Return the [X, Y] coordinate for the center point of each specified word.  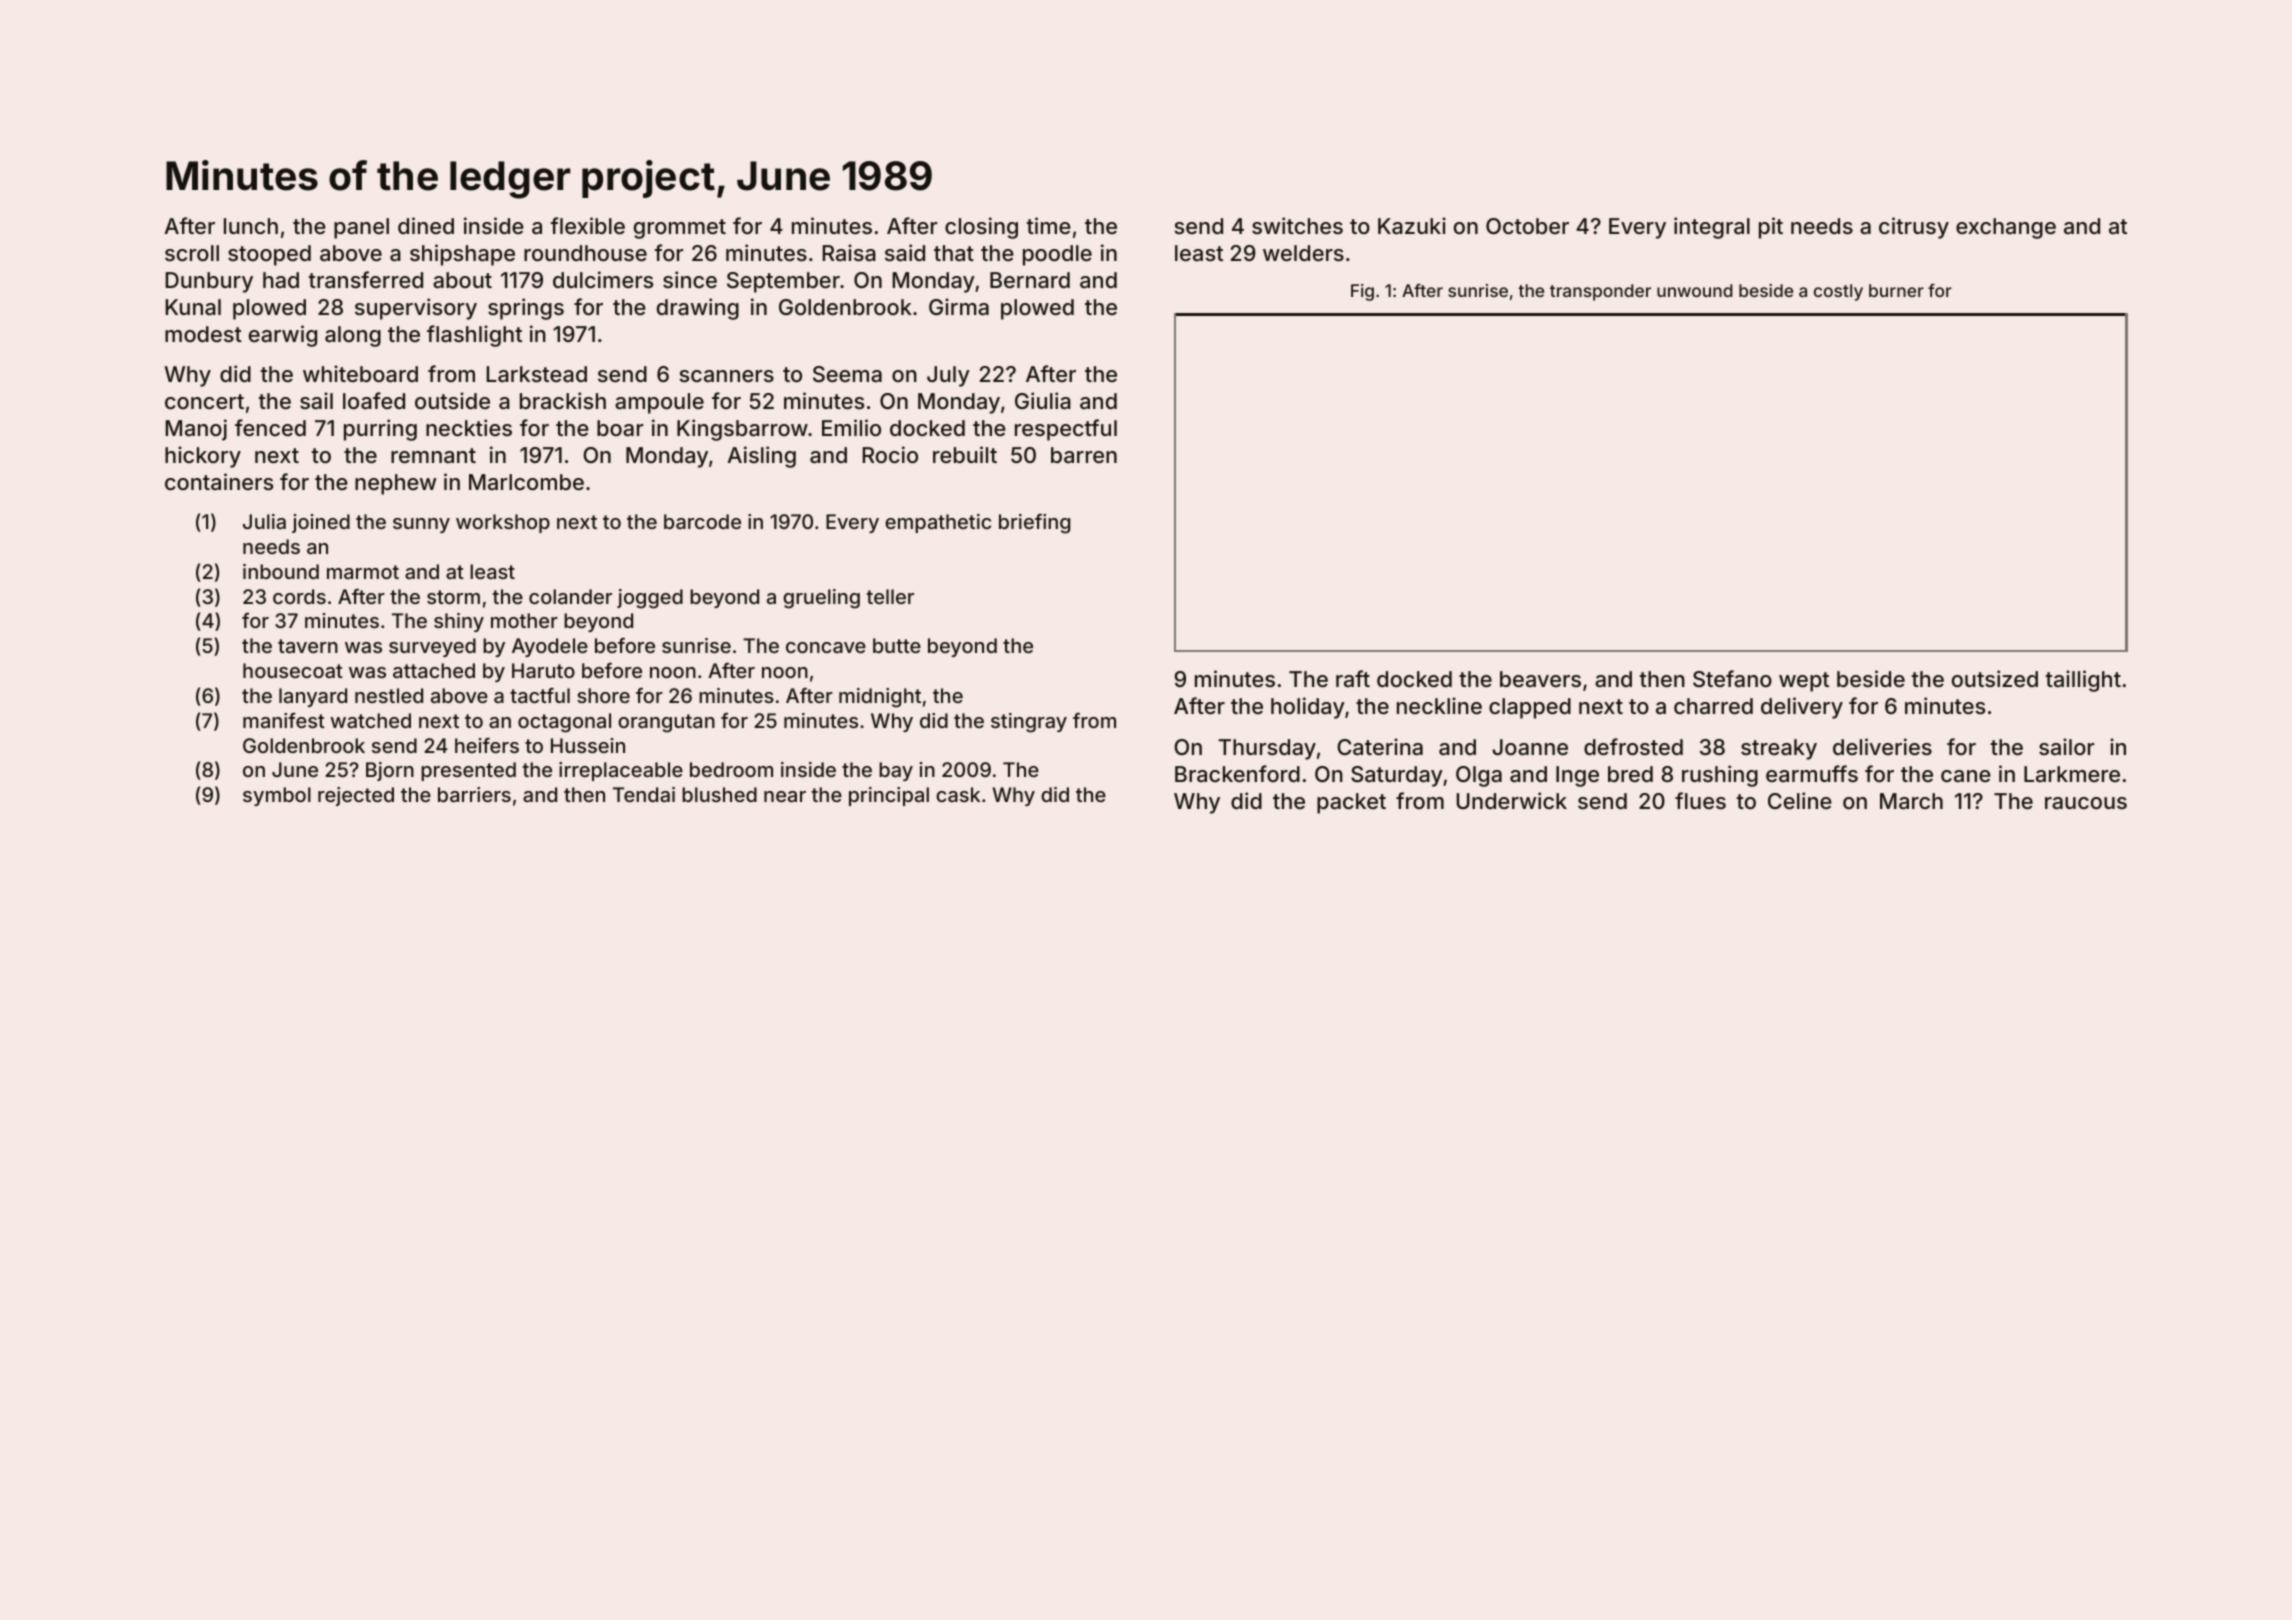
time [1048, 225]
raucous [2086, 803]
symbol [277, 796]
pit [1771, 228]
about [462, 280]
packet [1351, 803]
